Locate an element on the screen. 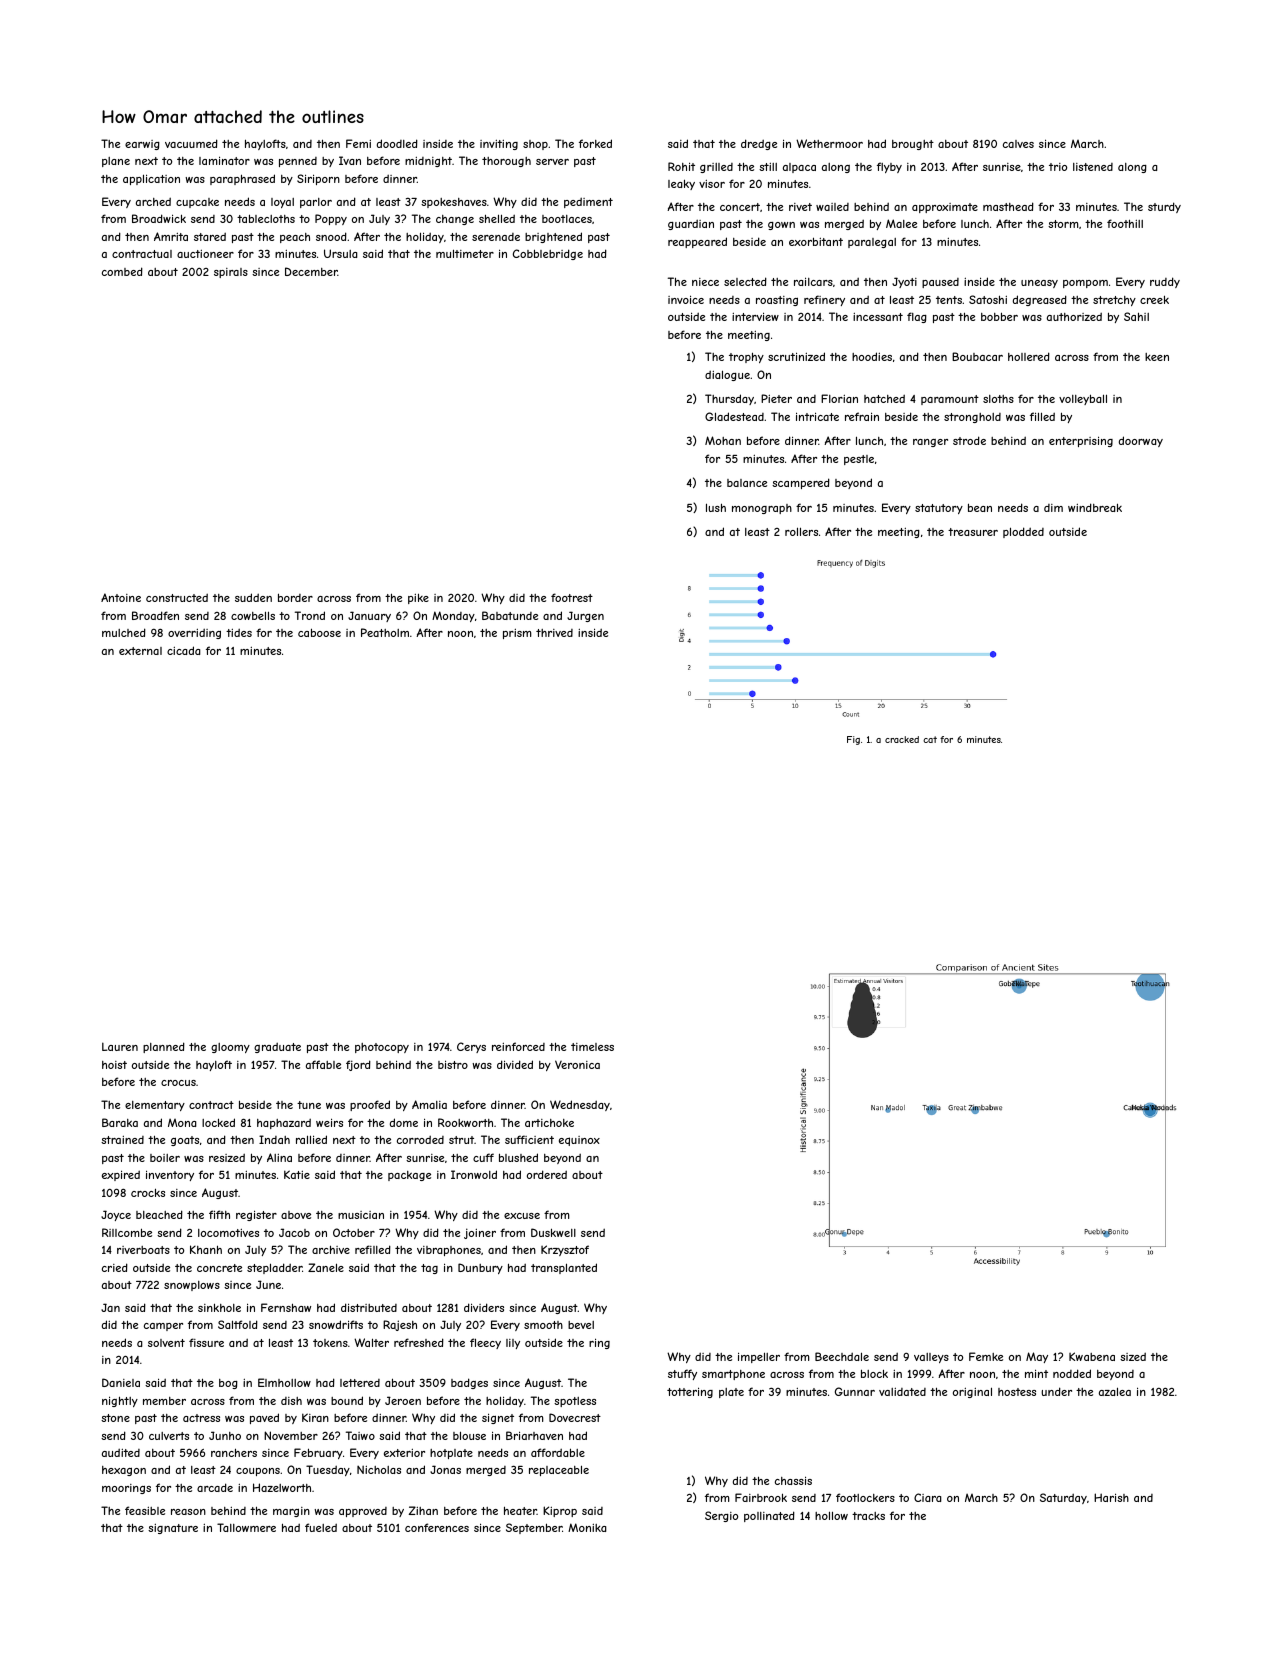 Image resolution: width=1283 pixels, height=1660 pixels. listened is located at coordinates (1093, 167).
